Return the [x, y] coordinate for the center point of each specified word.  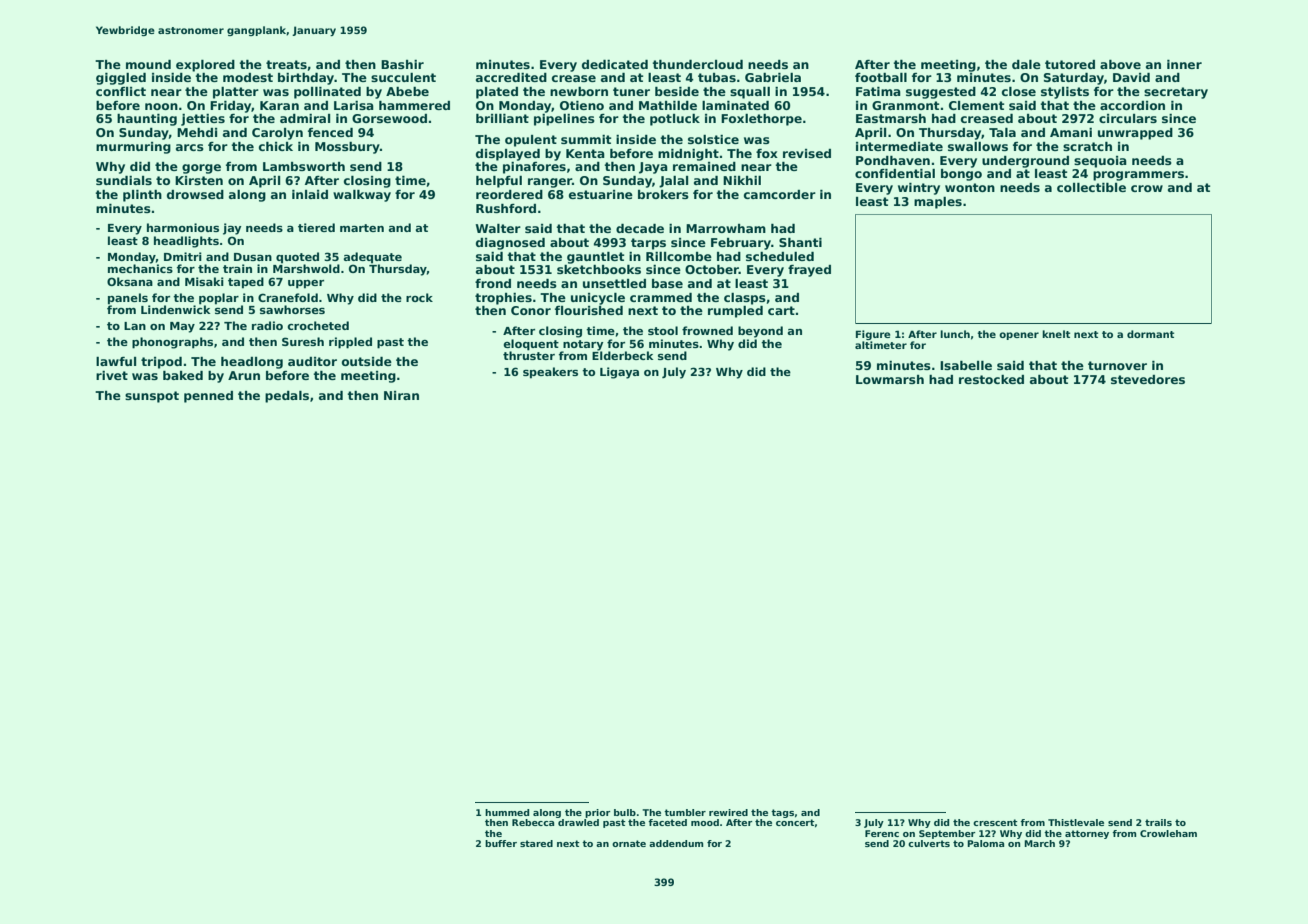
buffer [501, 843]
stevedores [1148, 379]
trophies [503, 299]
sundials [124, 180]
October [712, 269]
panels [128, 299]
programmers [1138, 176]
